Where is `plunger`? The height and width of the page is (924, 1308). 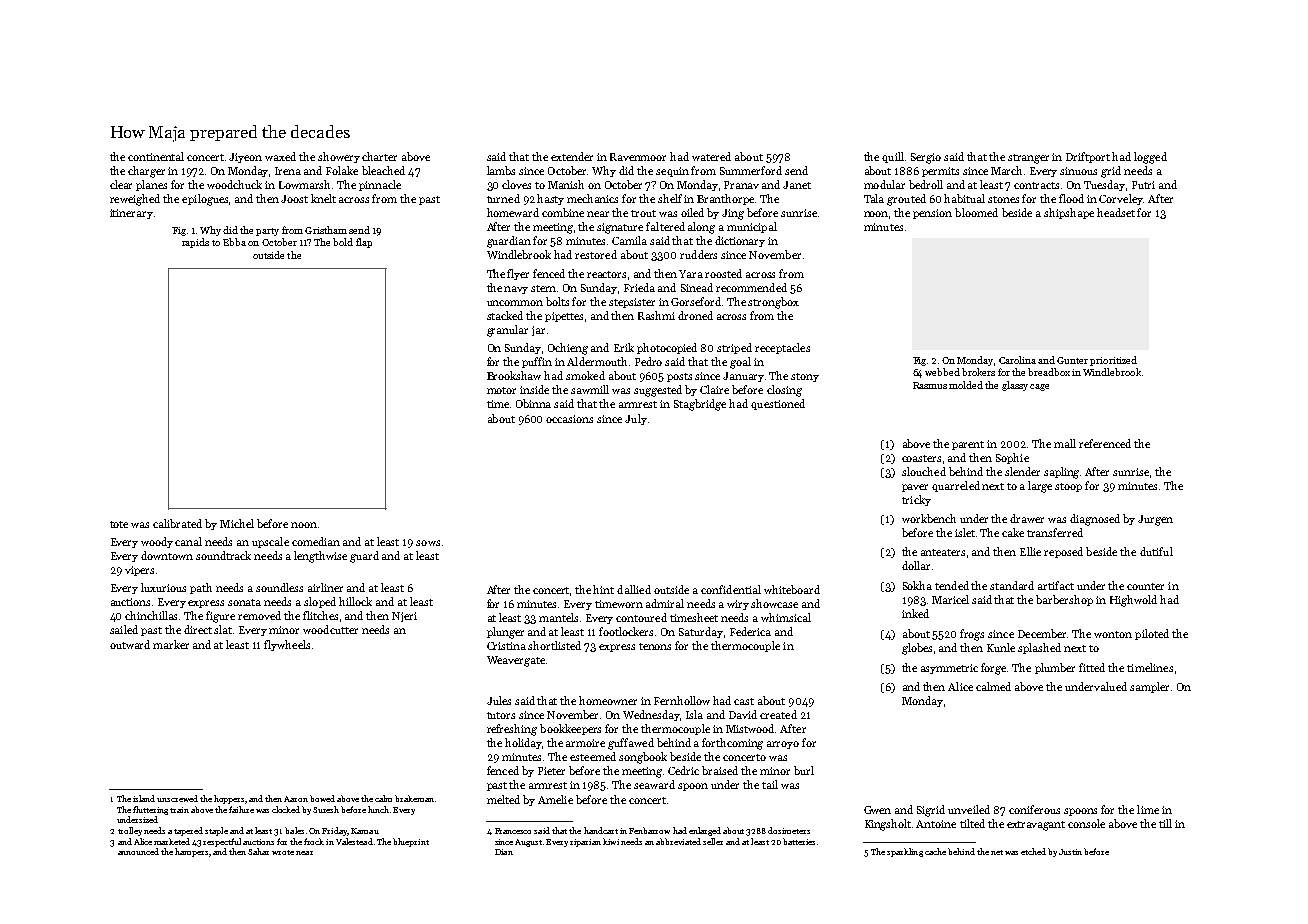 plunger is located at coordinates (505, 633).
